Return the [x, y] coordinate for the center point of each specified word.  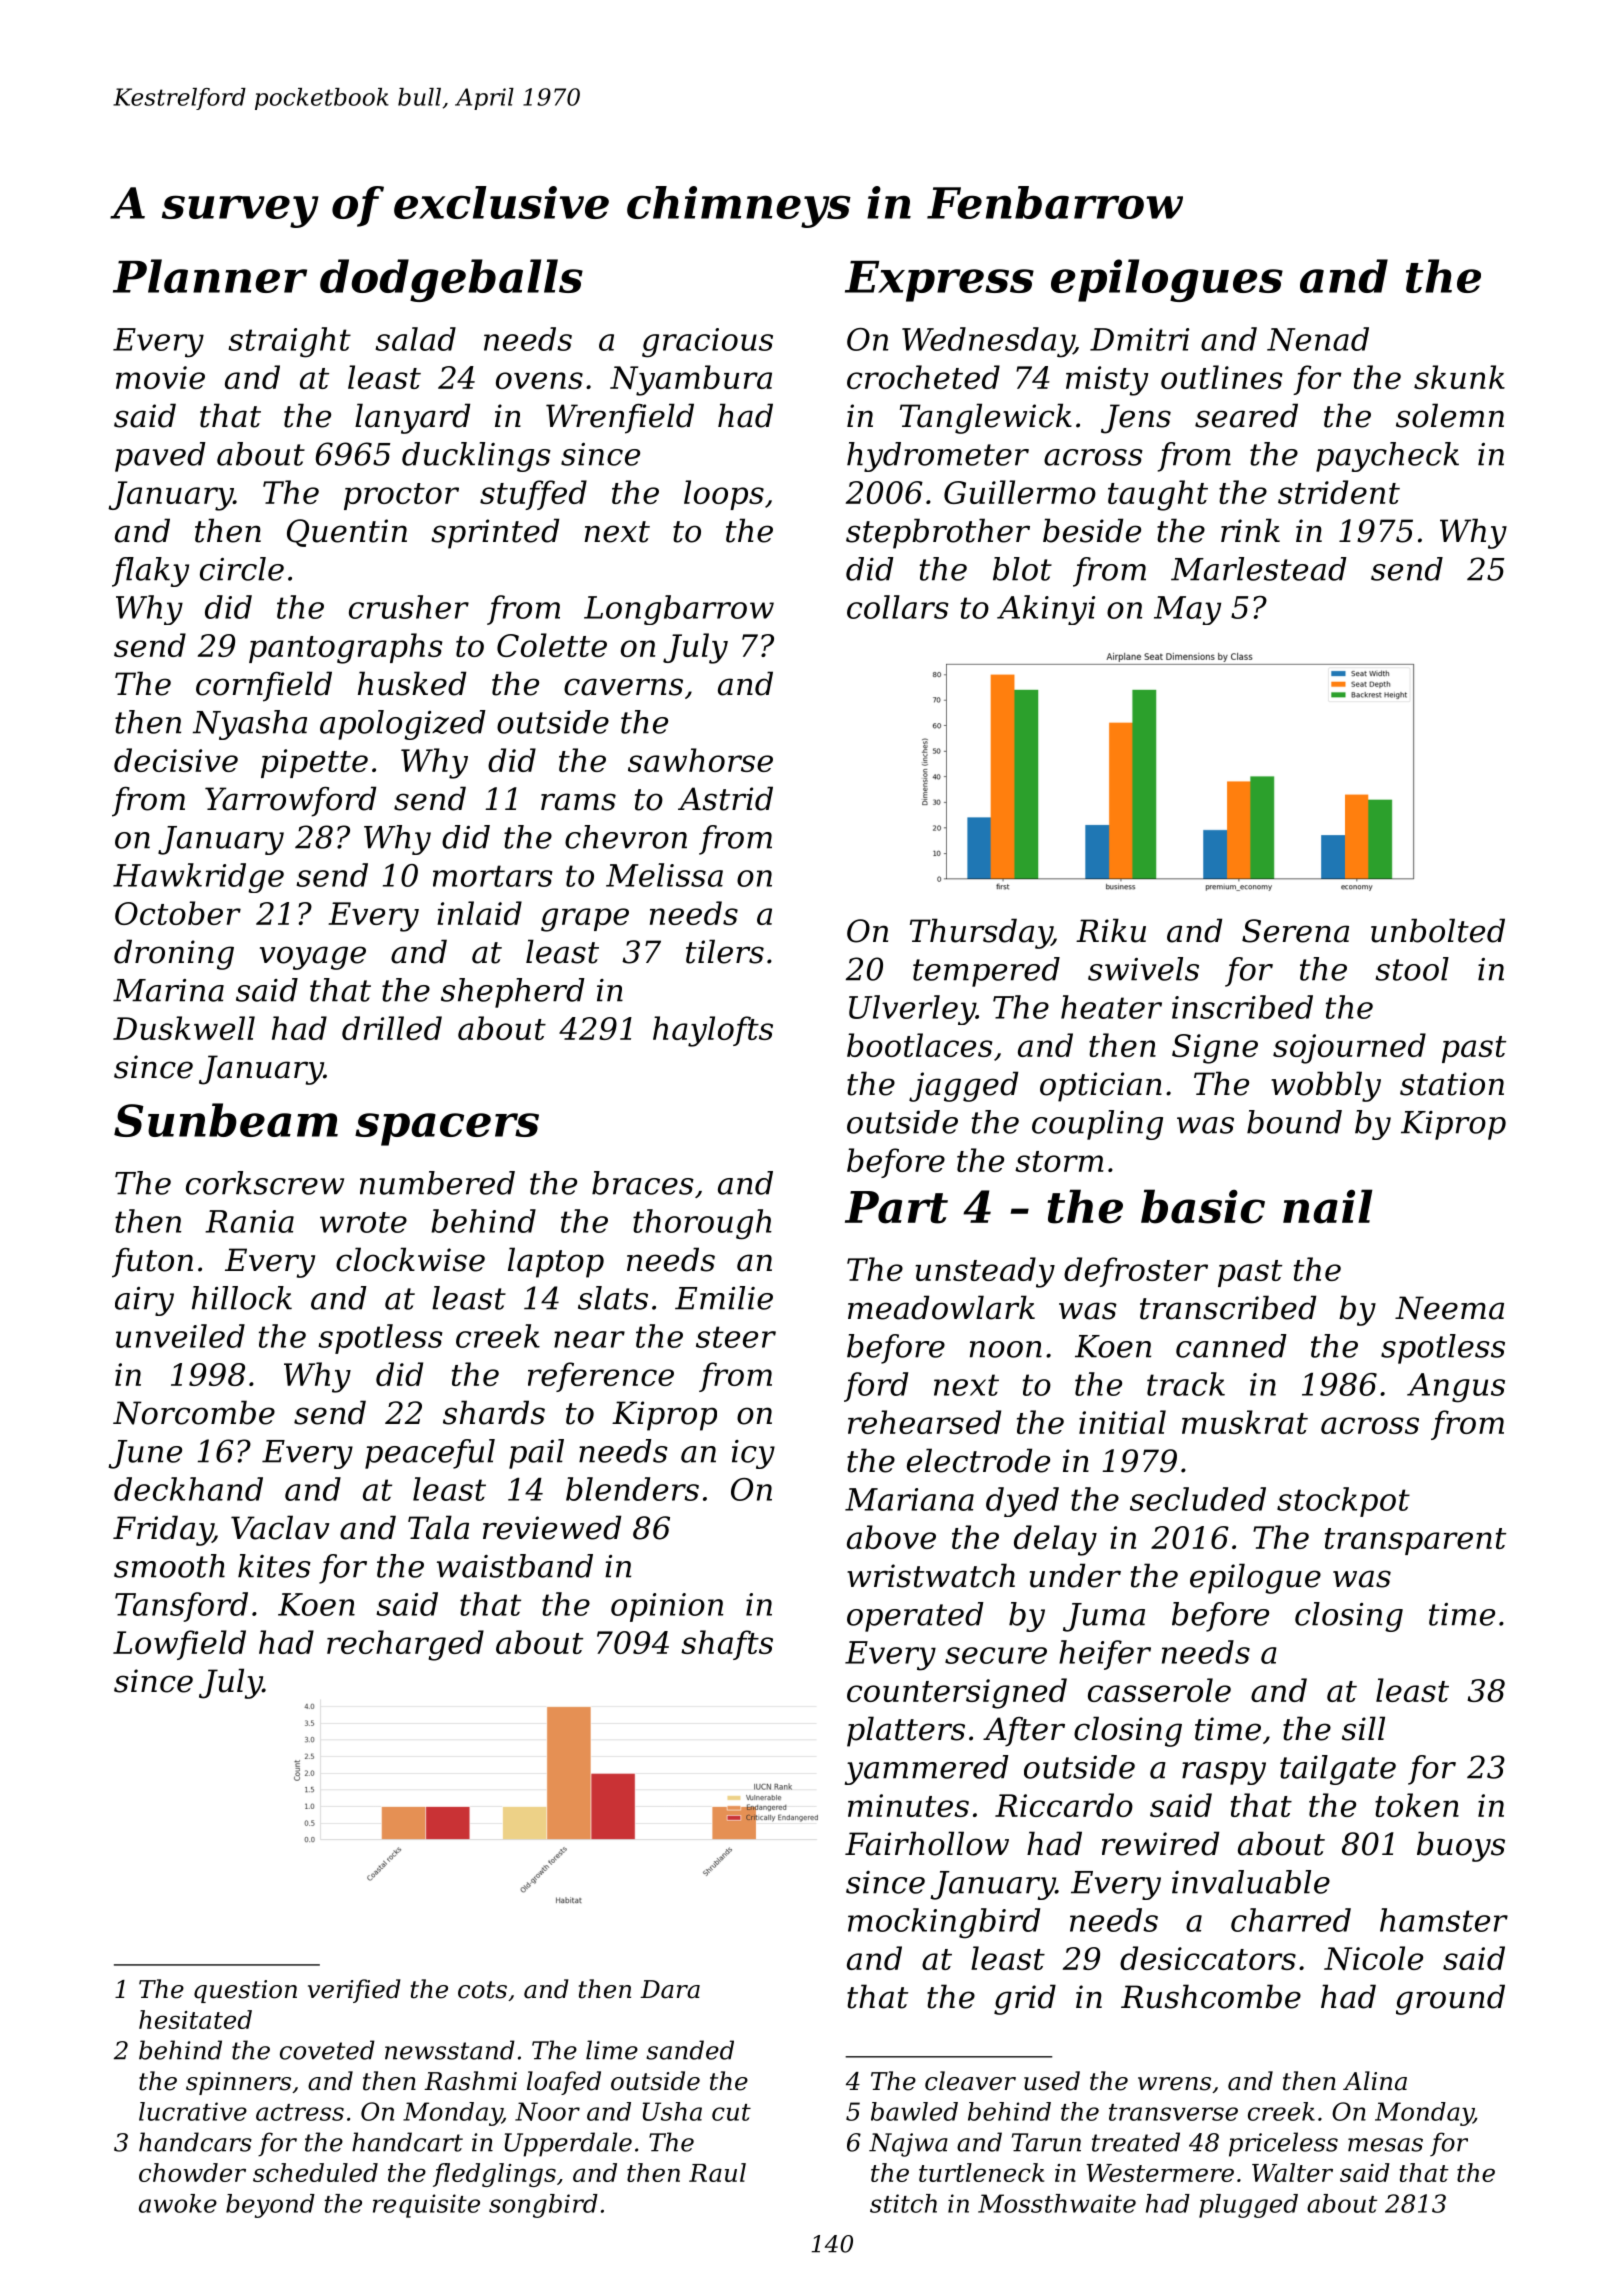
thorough [702, 1224]
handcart [407, 2142]
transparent [1415, 1541]
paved [160, 457]
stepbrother [938, 533]
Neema [1449, 1308]
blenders [632, 1489]
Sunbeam [226, 1120]
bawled [914, 2111]
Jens [1136, 419]
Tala [438, 1527]
